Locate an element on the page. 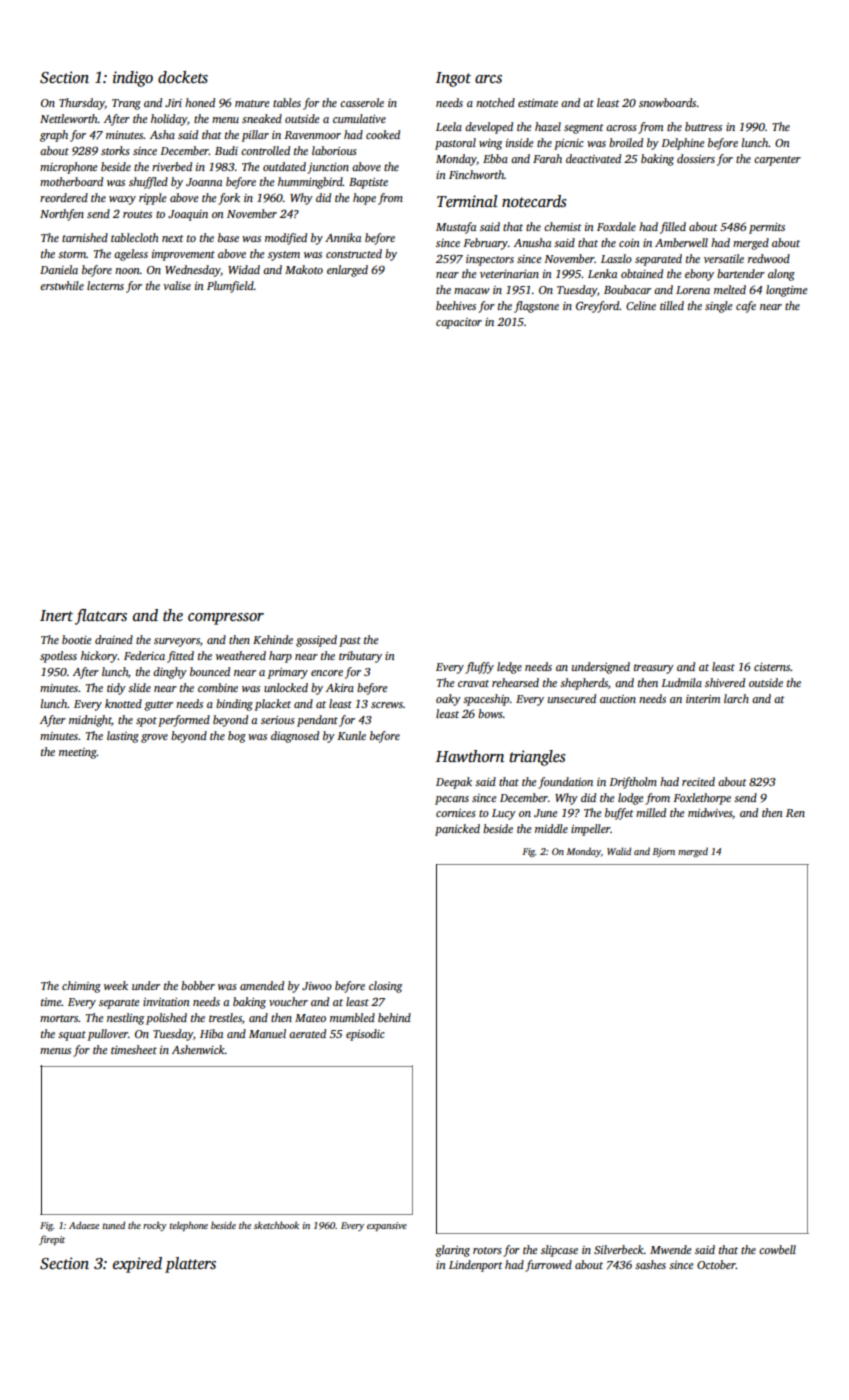 This image has height=1400, width=849. cisterns is located at coordinates (772, 667).
